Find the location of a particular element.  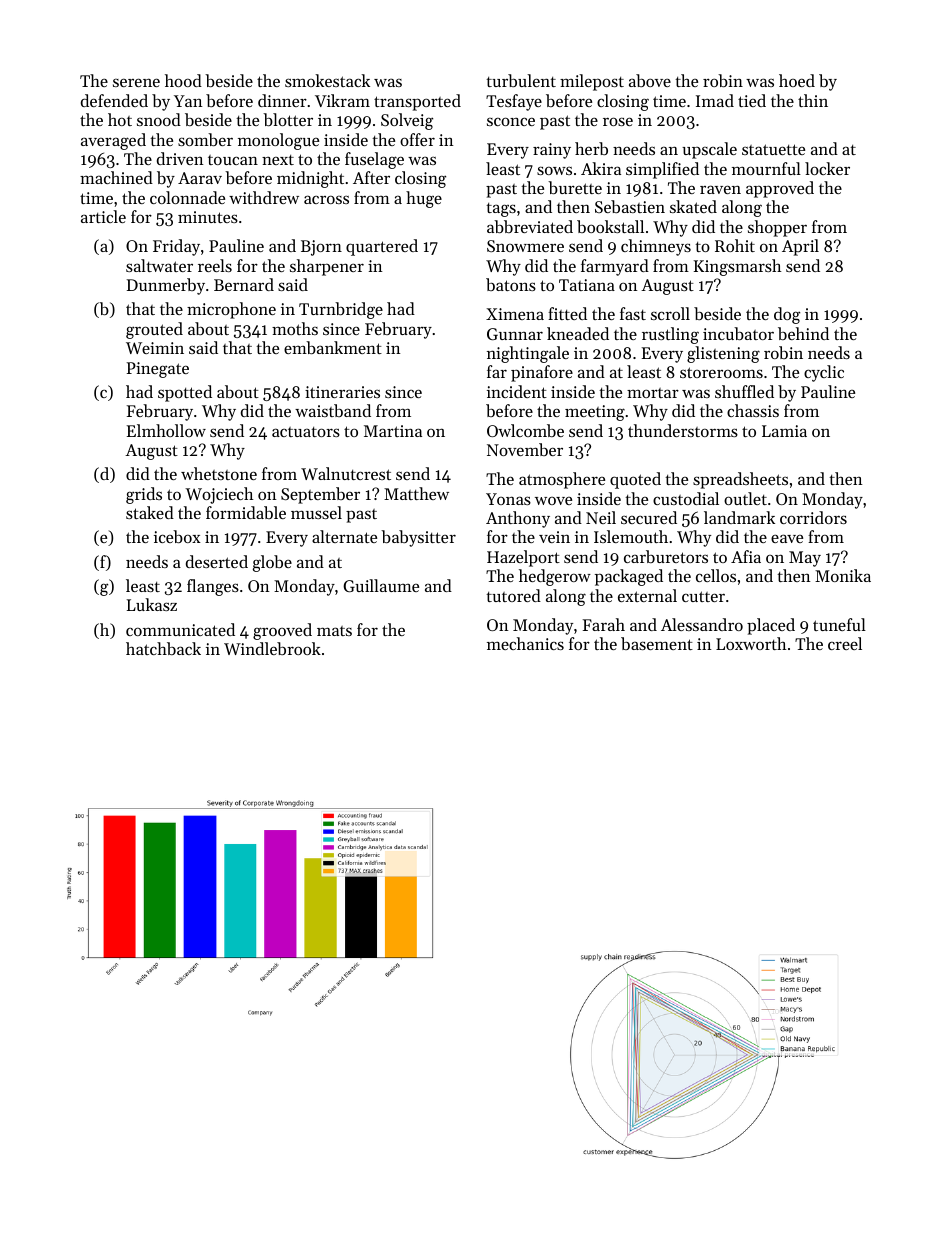

Guillaume is located at coordinates (381, 585).
